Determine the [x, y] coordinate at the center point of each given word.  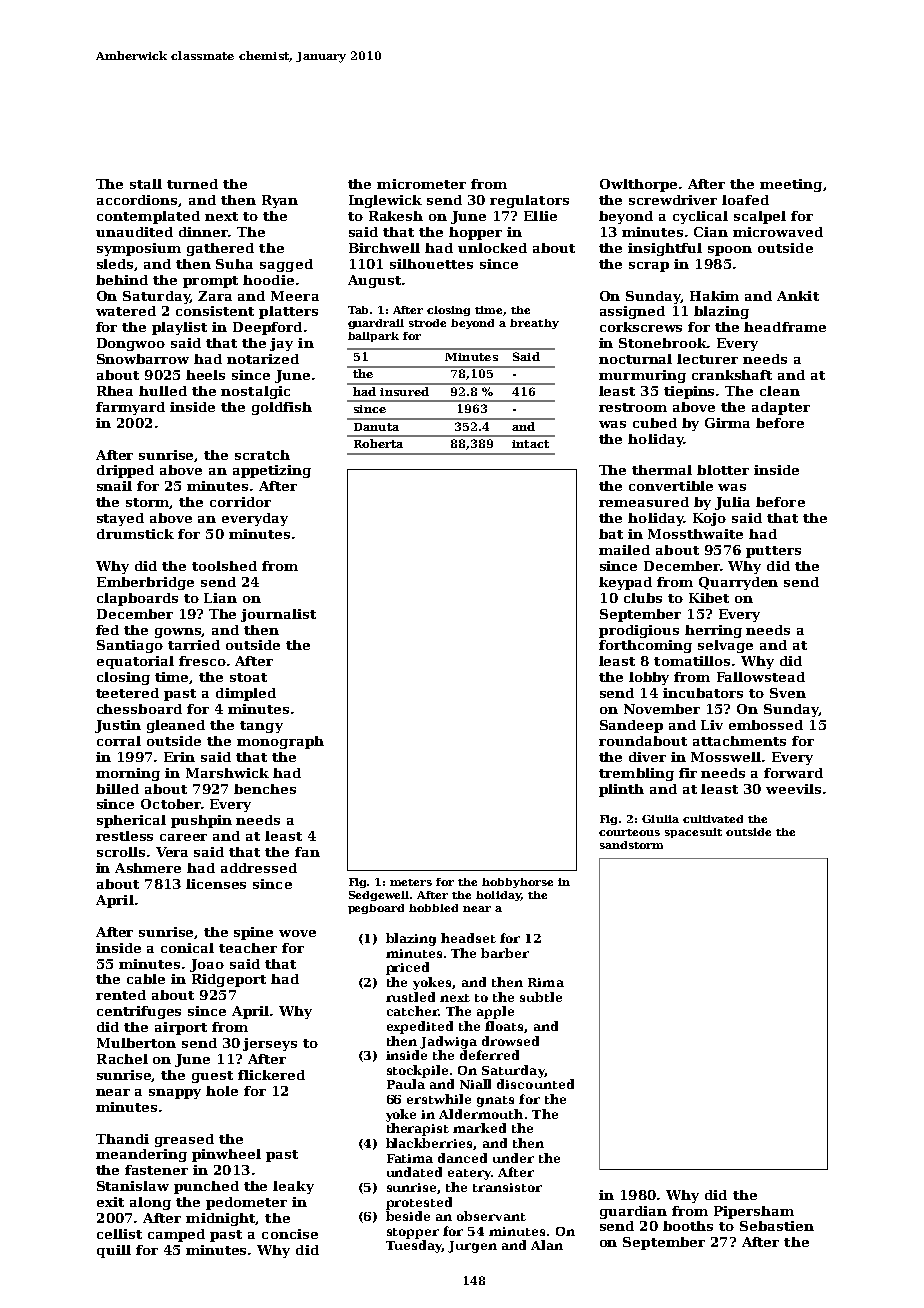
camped [176, 1235]
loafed [745, 200]
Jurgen [472, 1247]
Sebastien [777, 1226]
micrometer [421, 184]
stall [146, 184]
